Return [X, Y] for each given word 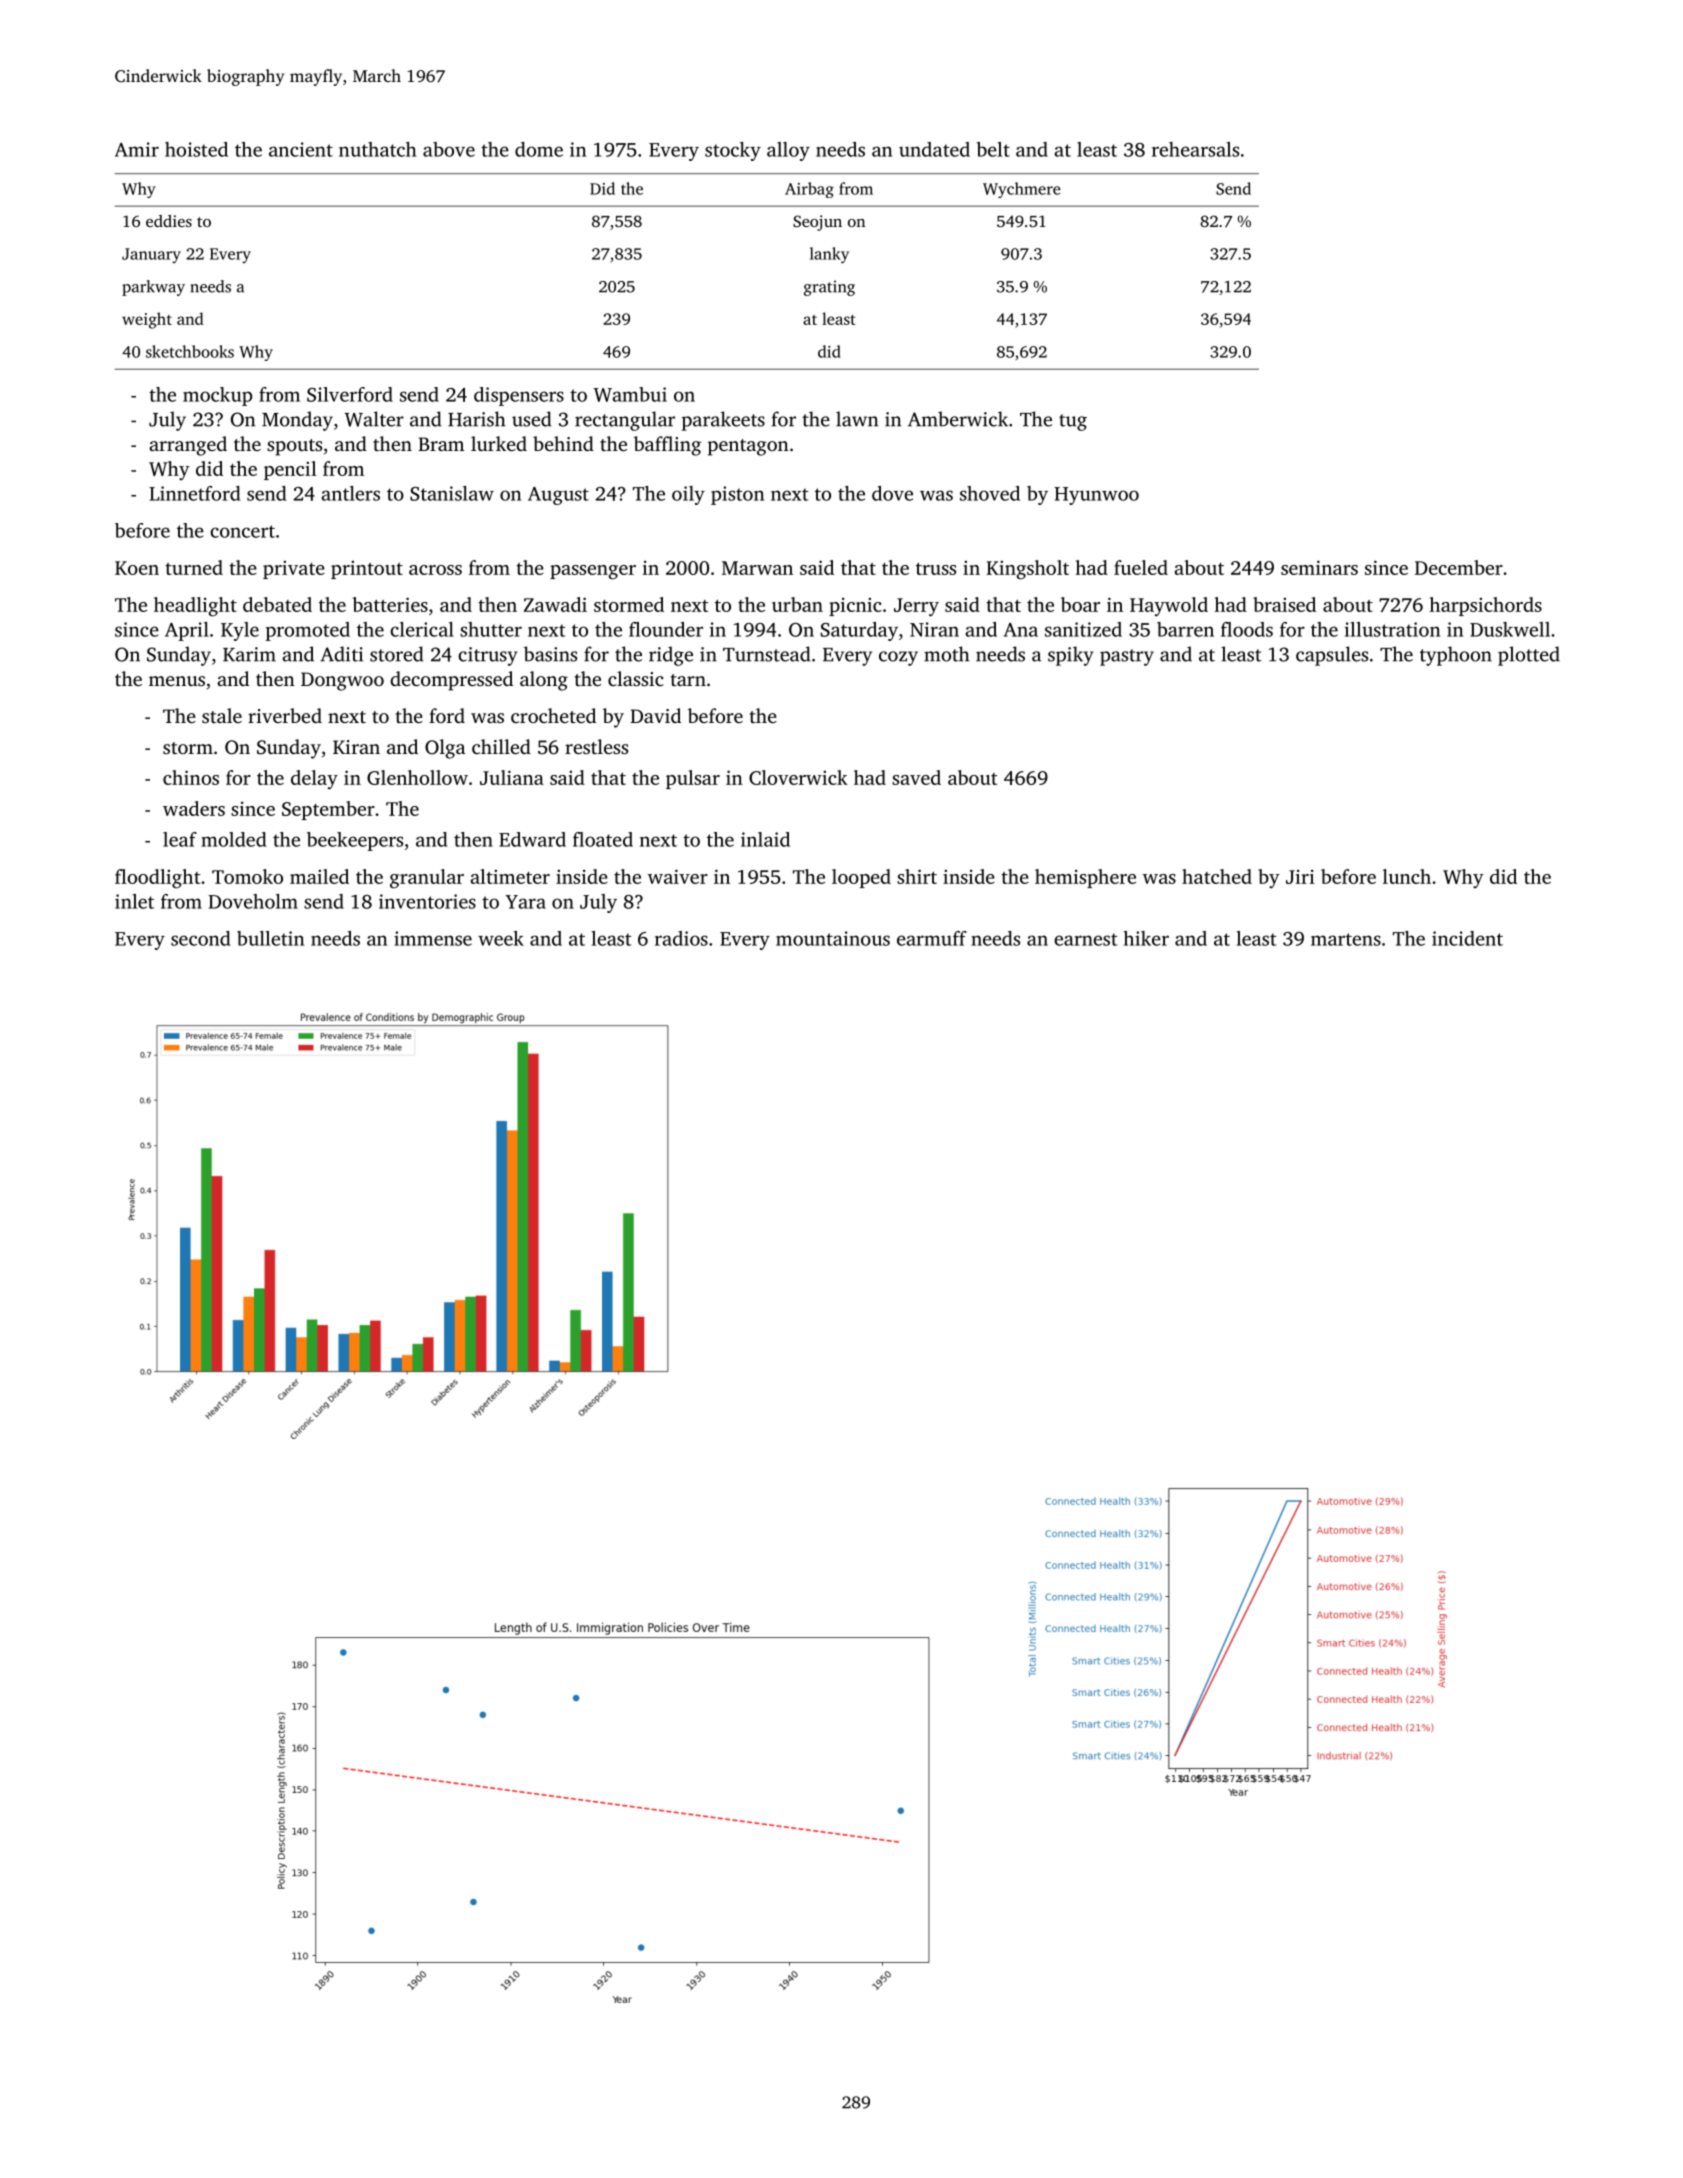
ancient [301, 149]
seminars [1319, 567]
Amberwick [958, 419]
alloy [788, 151]
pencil [290, 470]
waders [194, 808]
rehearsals [1195, 149]
